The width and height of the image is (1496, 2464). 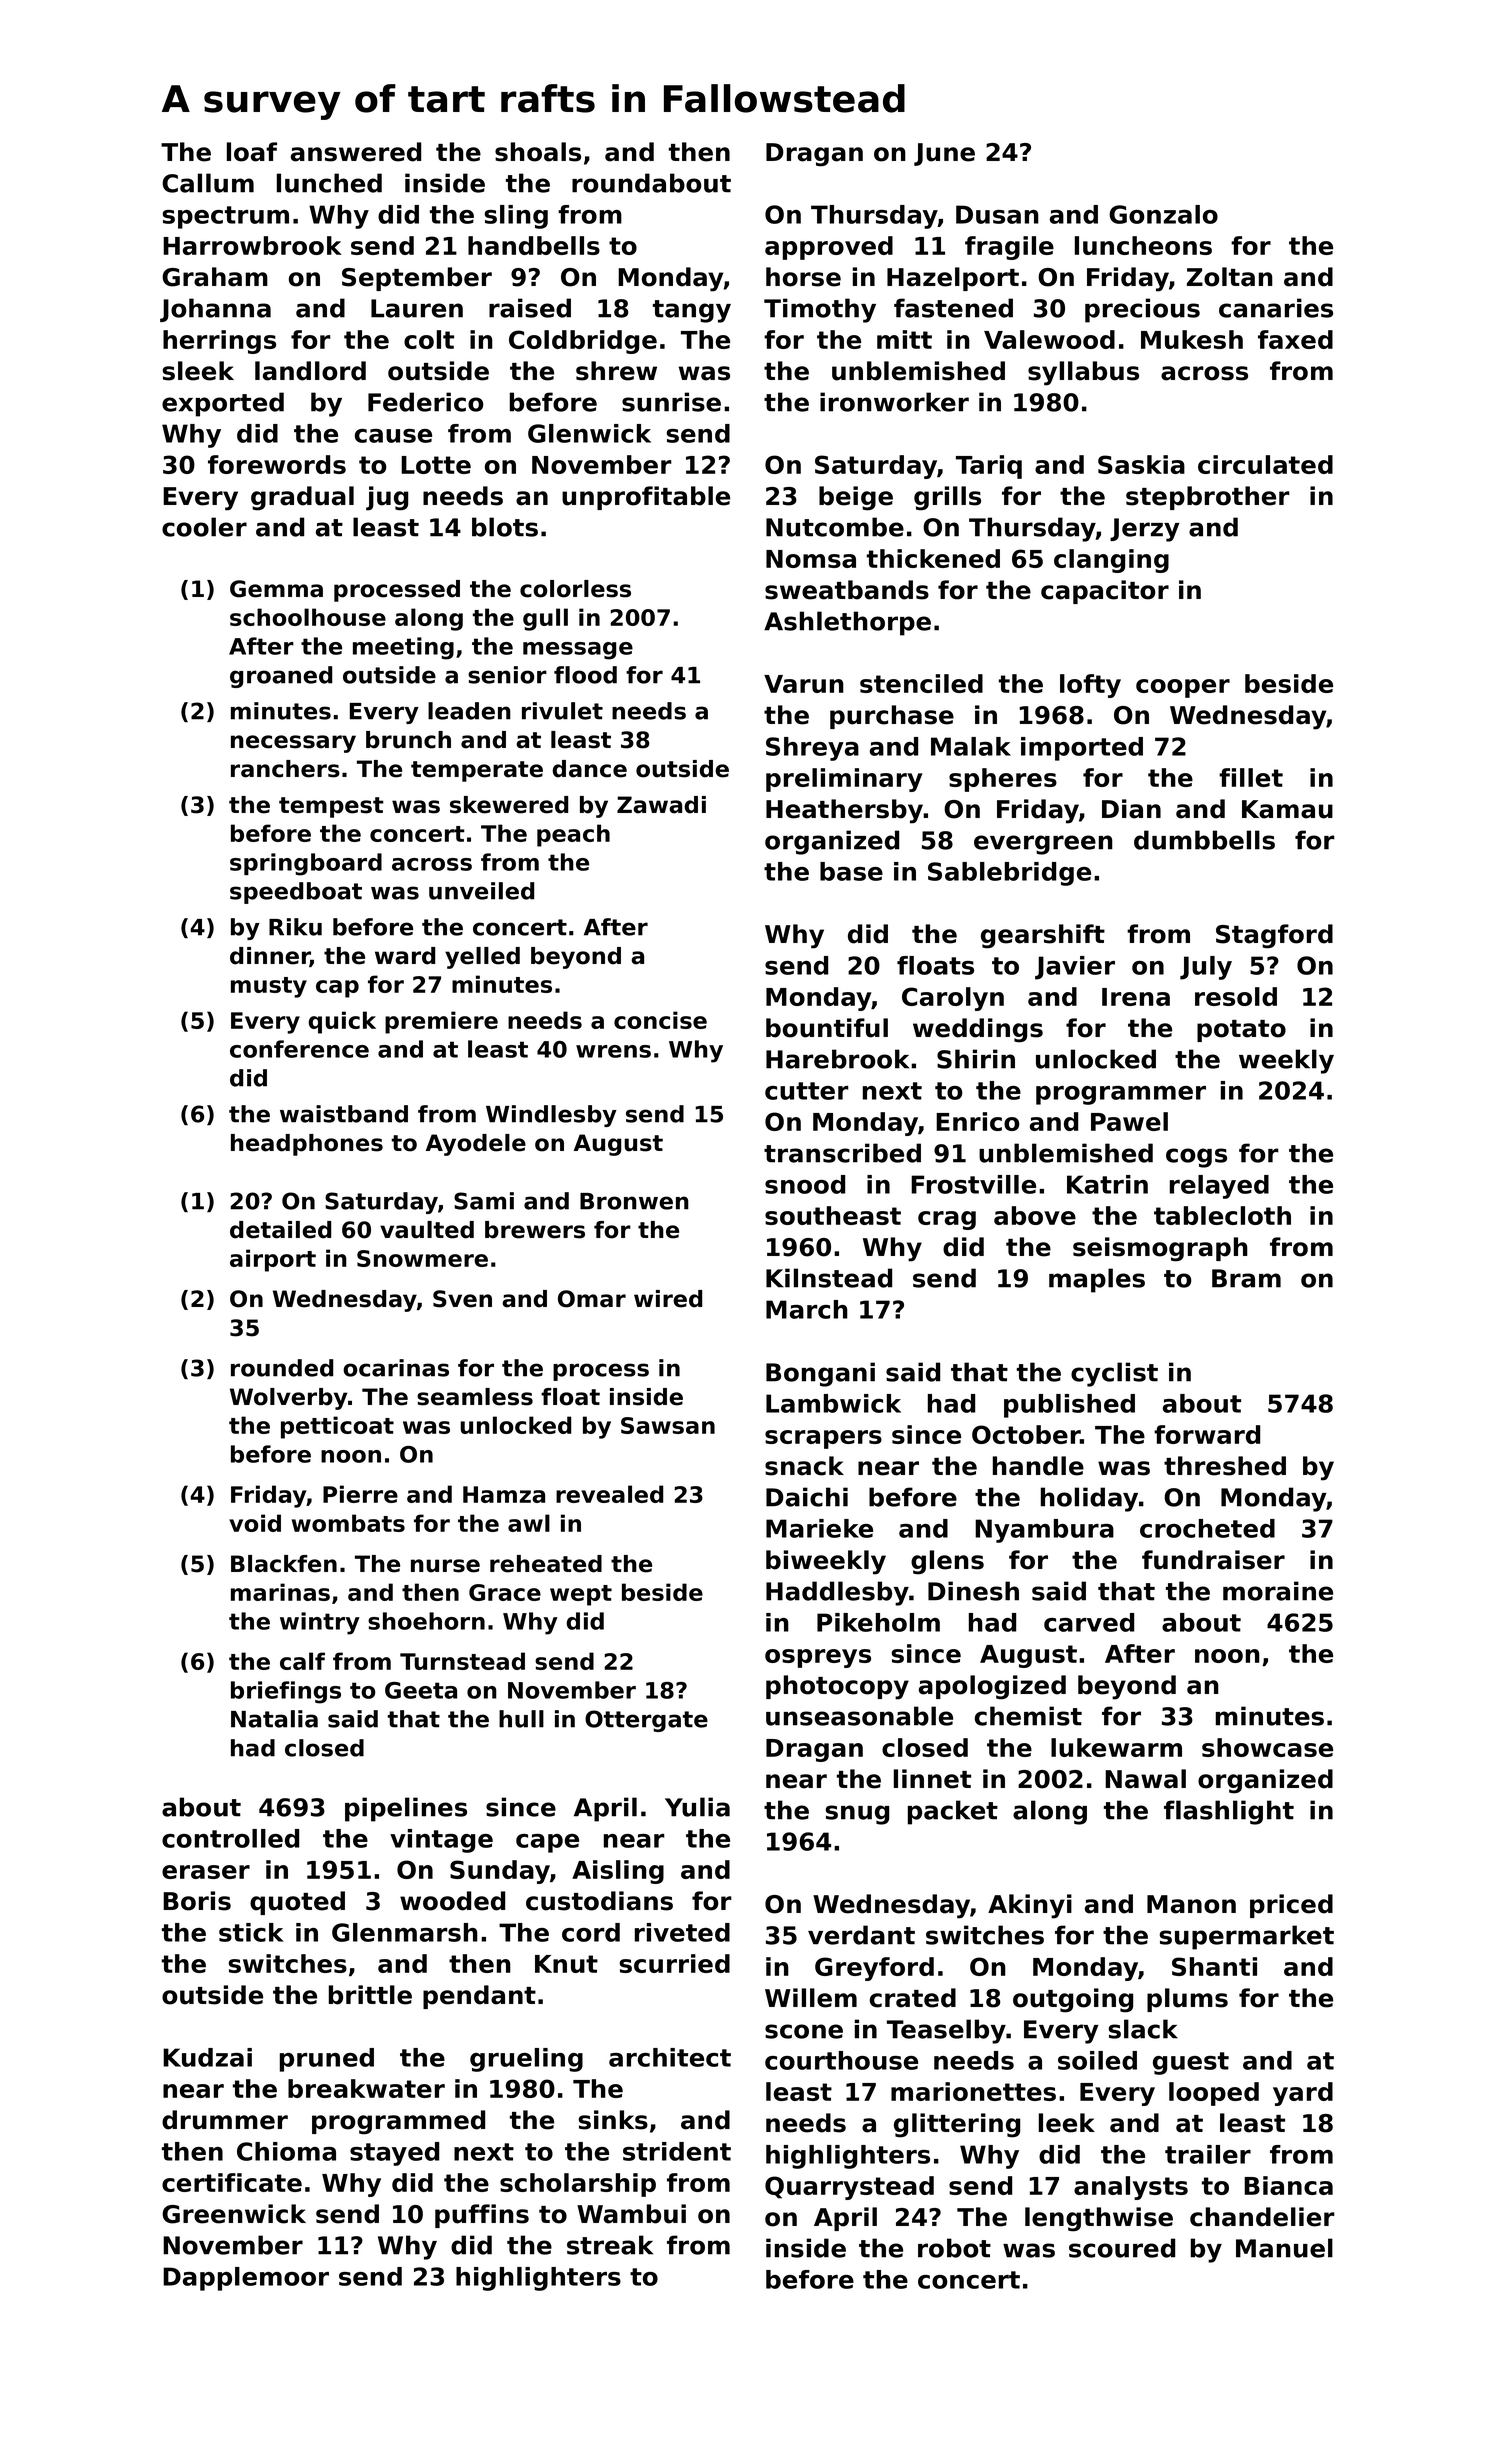 I want to click on Harrowbrook, so click(x=252, y=245).
